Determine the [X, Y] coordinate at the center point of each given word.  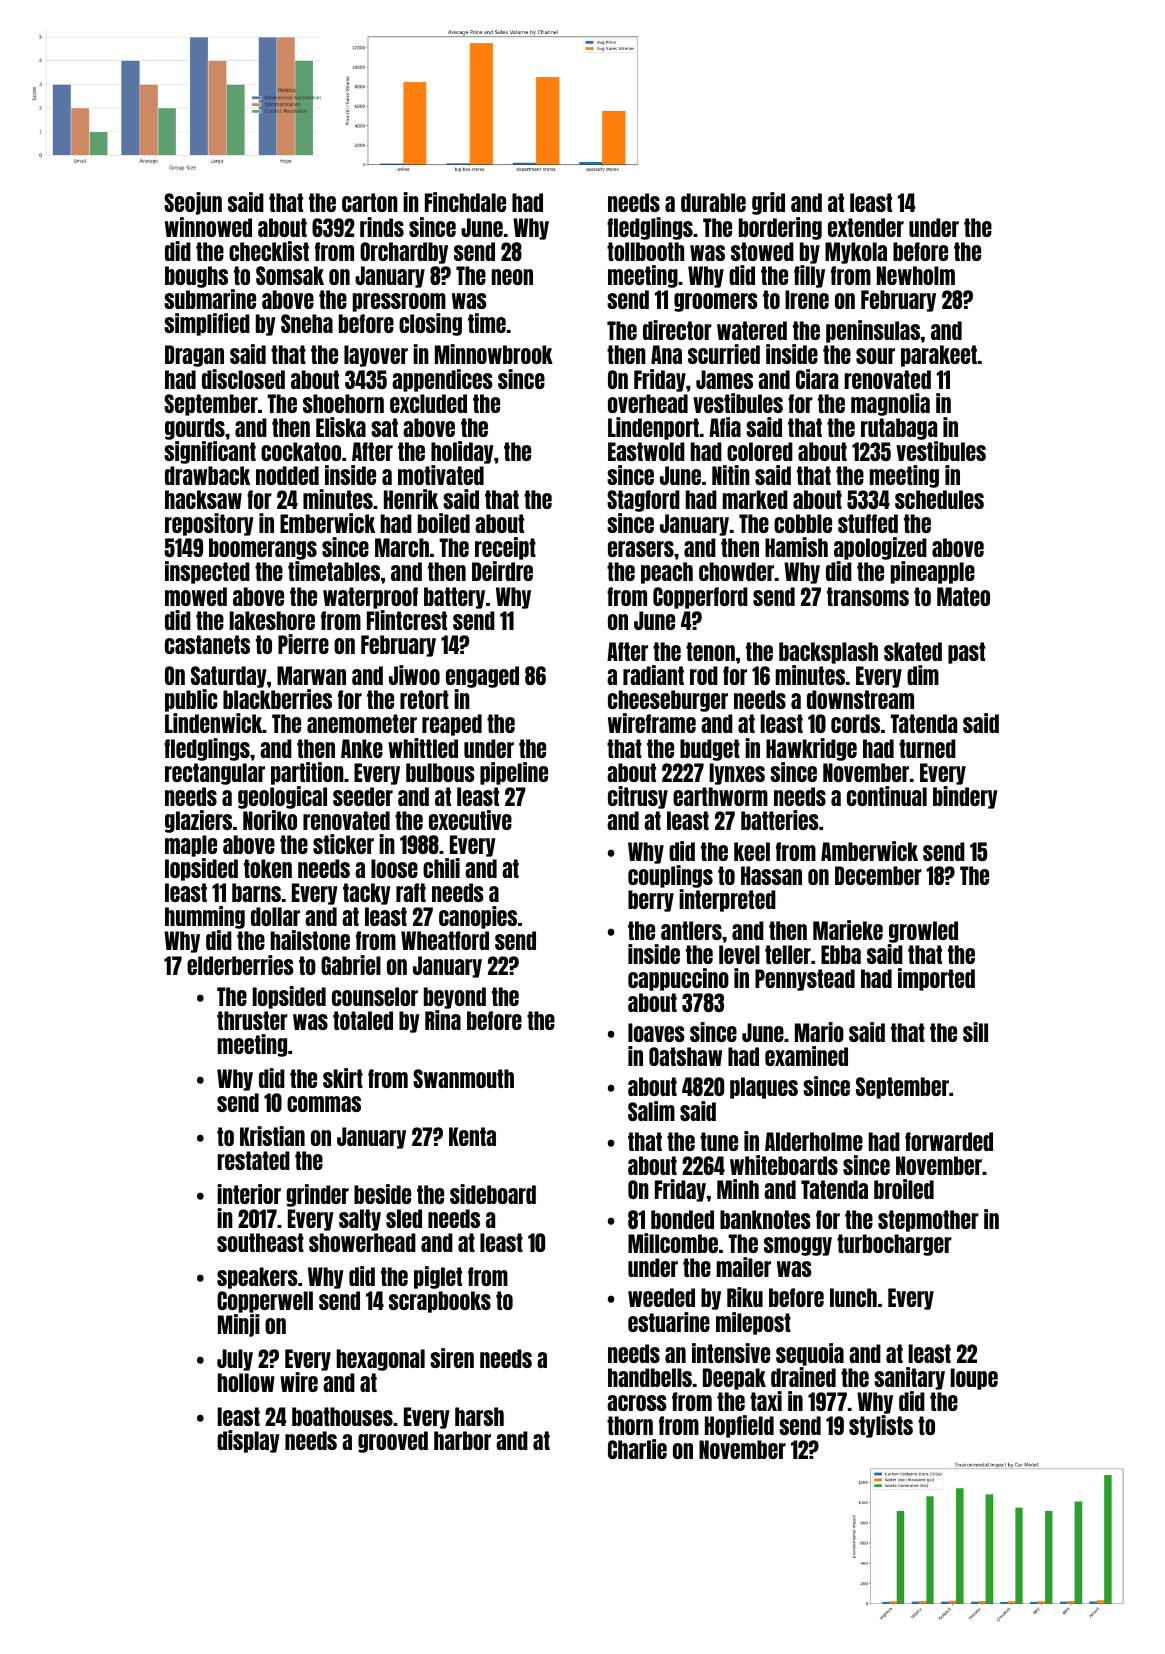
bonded [682, 1219]
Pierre [303, 644]
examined [806, 1056]
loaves [656, 1032]
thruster [252, 1020]
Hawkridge [811, 749]
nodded [287, 475]
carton [370, 202]
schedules [939, 499]
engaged [482, 677]
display [248, 1441]
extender [866, 227]
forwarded [949, 1141]
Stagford [643, 501]
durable [713, 202]
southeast [260, 1242]
